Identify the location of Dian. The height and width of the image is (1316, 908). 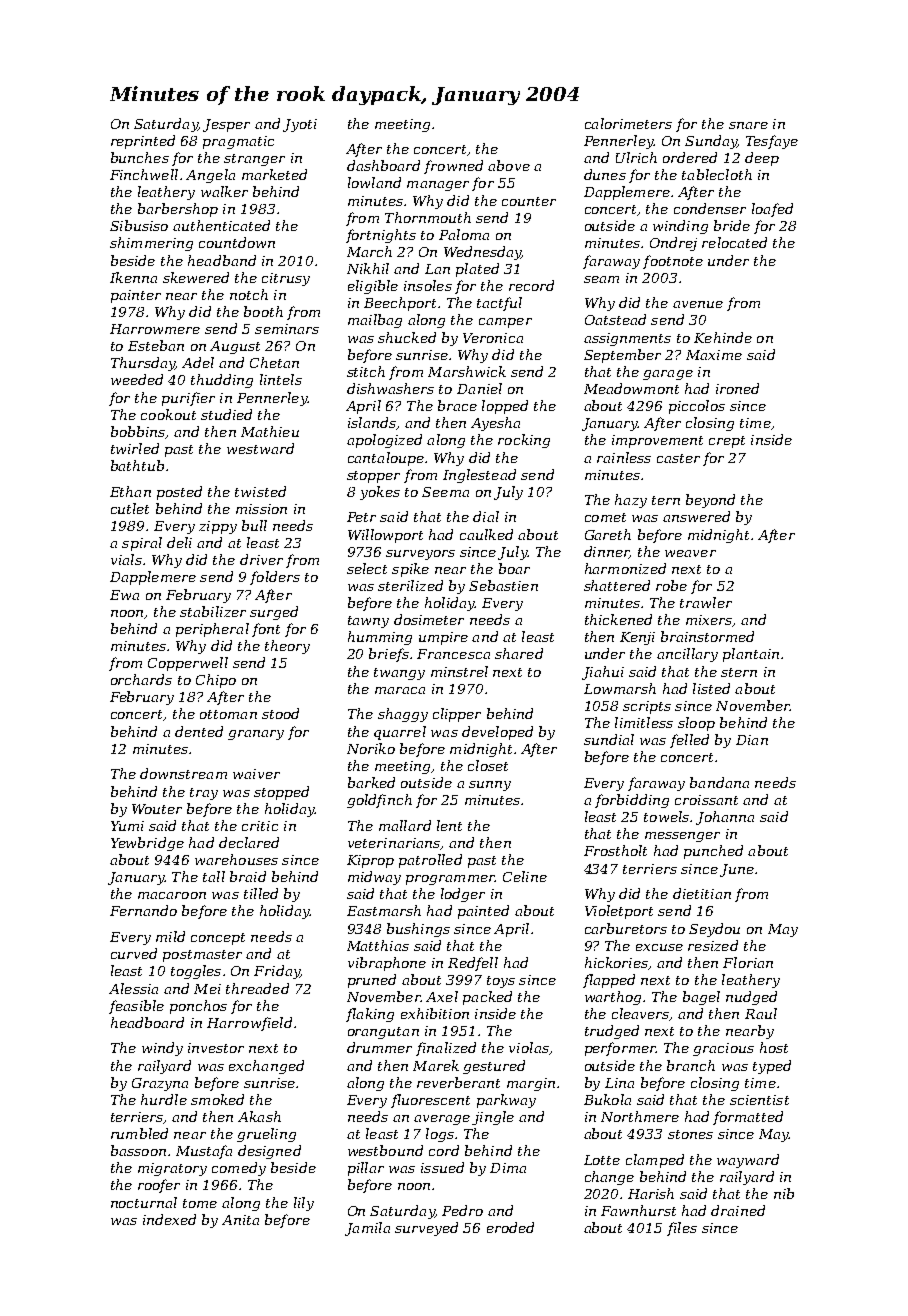
(752, 740).
